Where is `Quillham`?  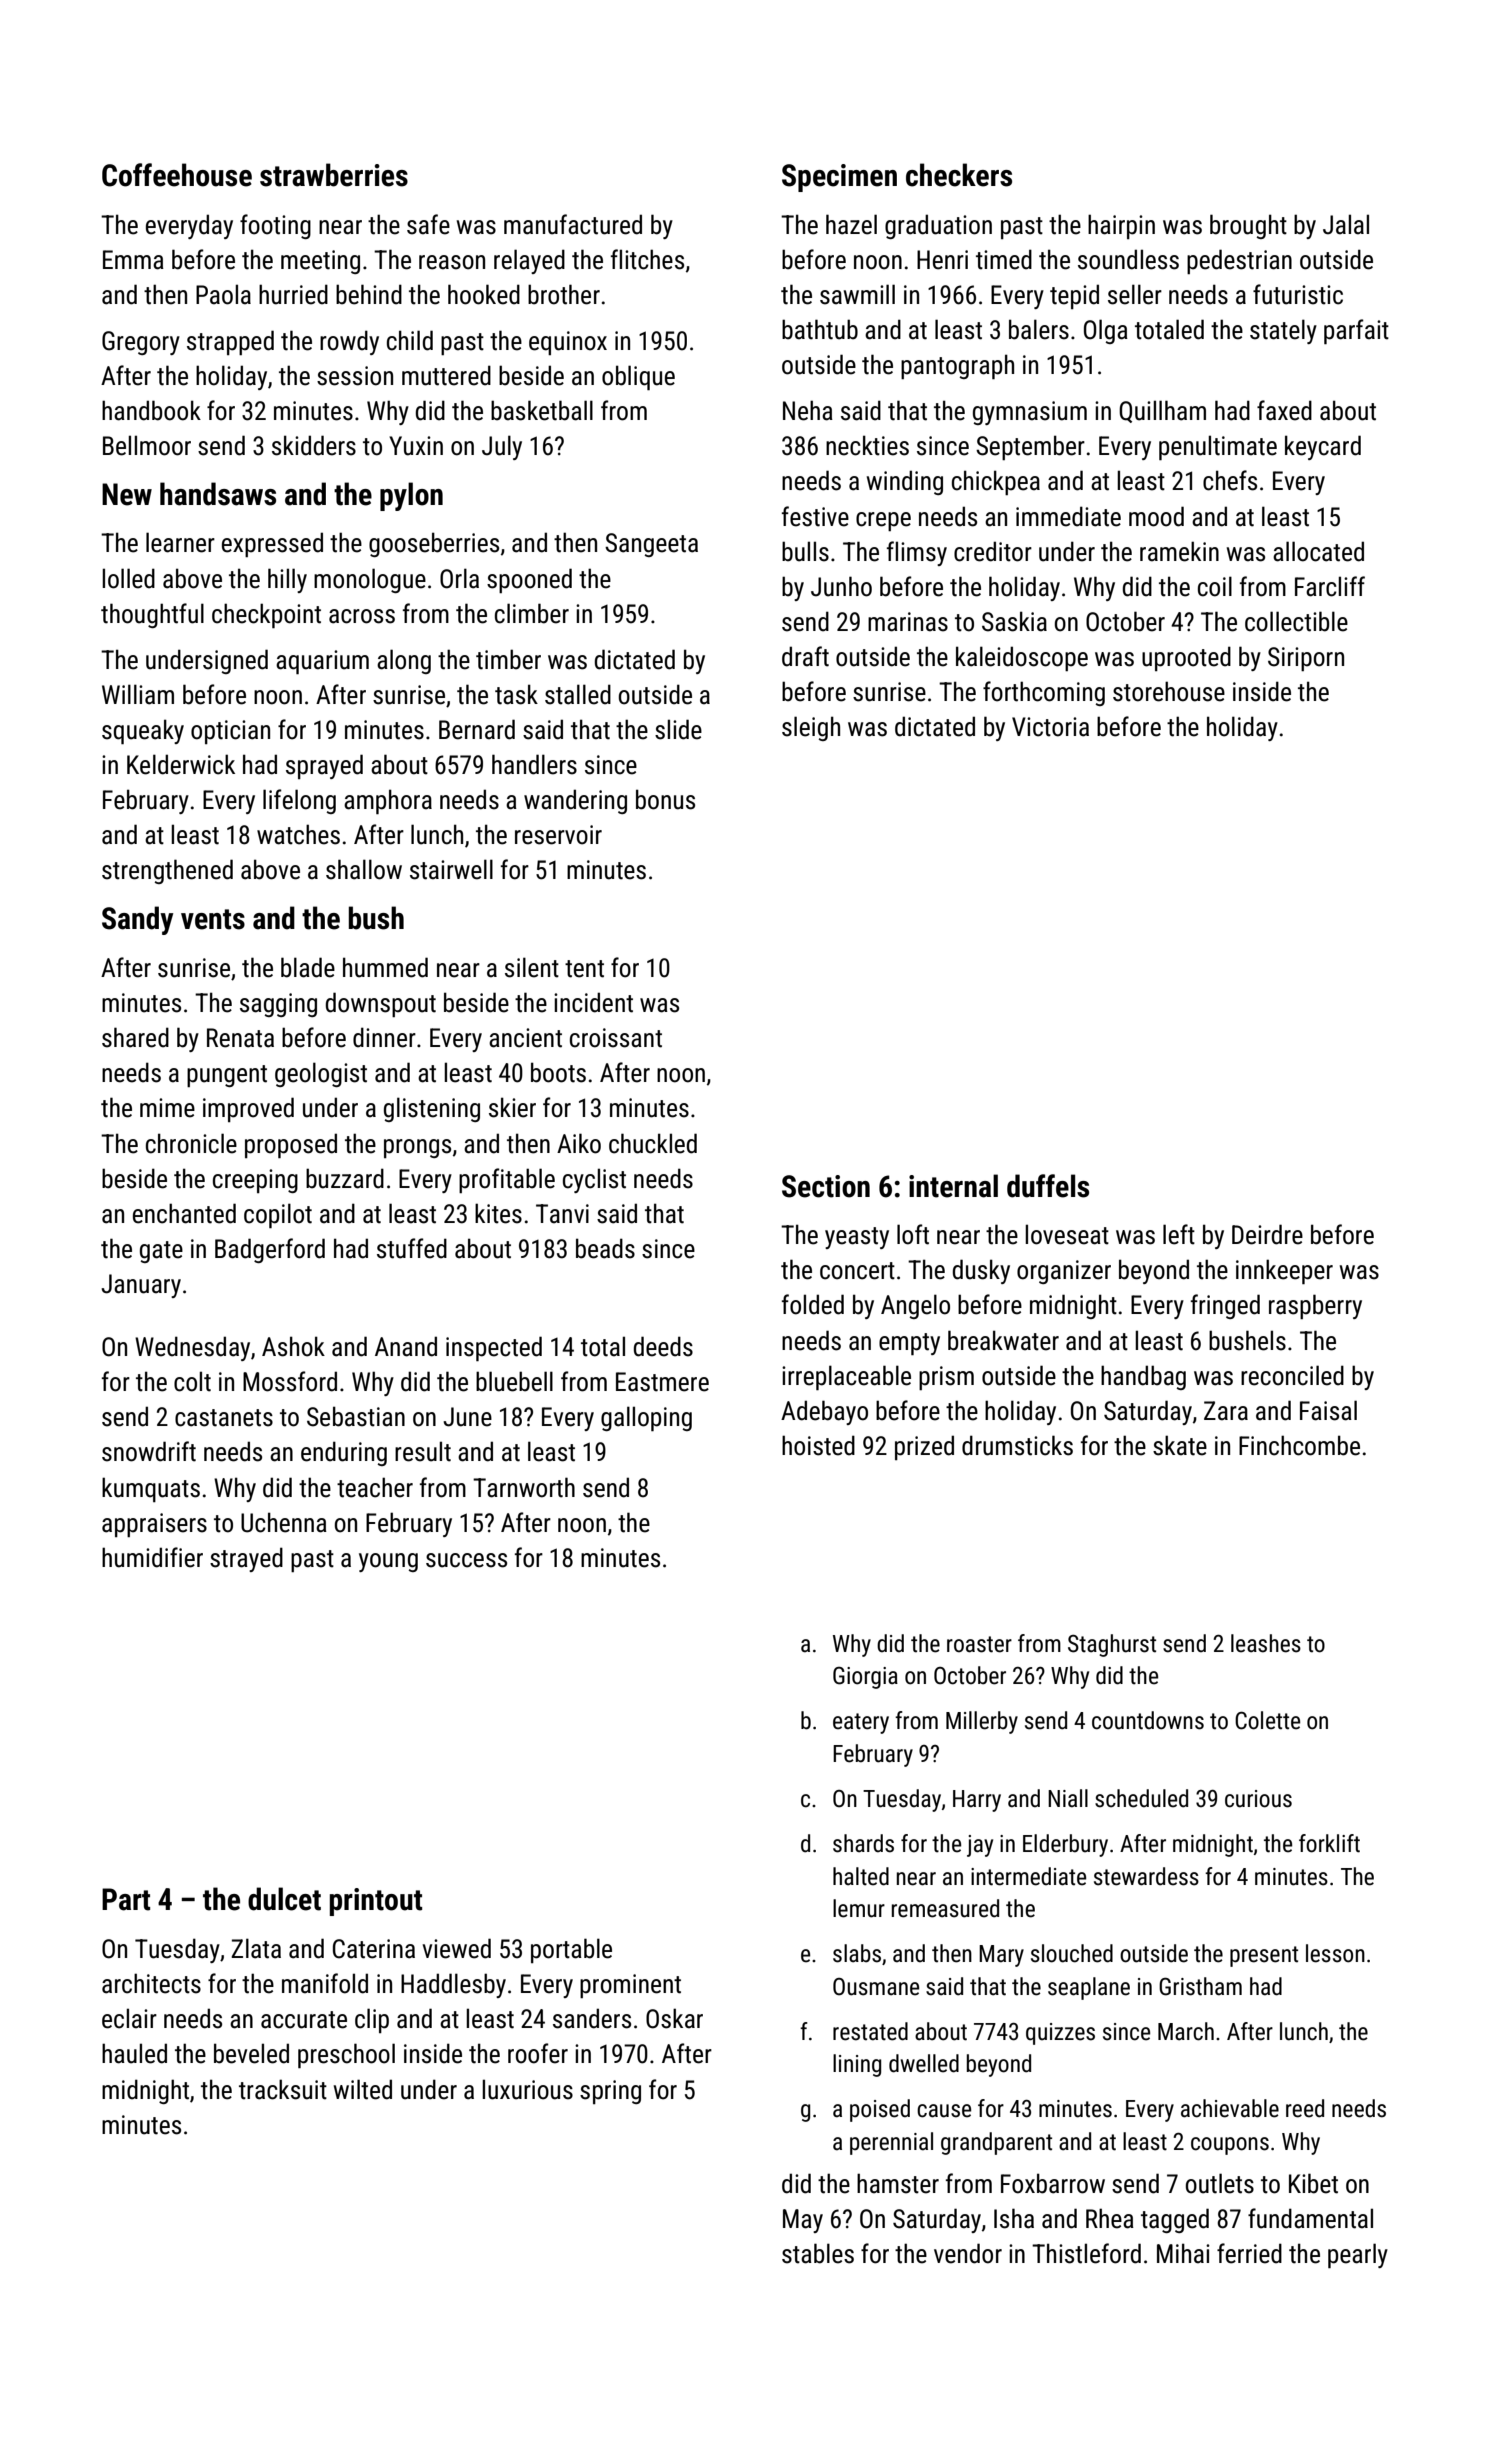 Quillham is located at coordinates (1162, 411).
